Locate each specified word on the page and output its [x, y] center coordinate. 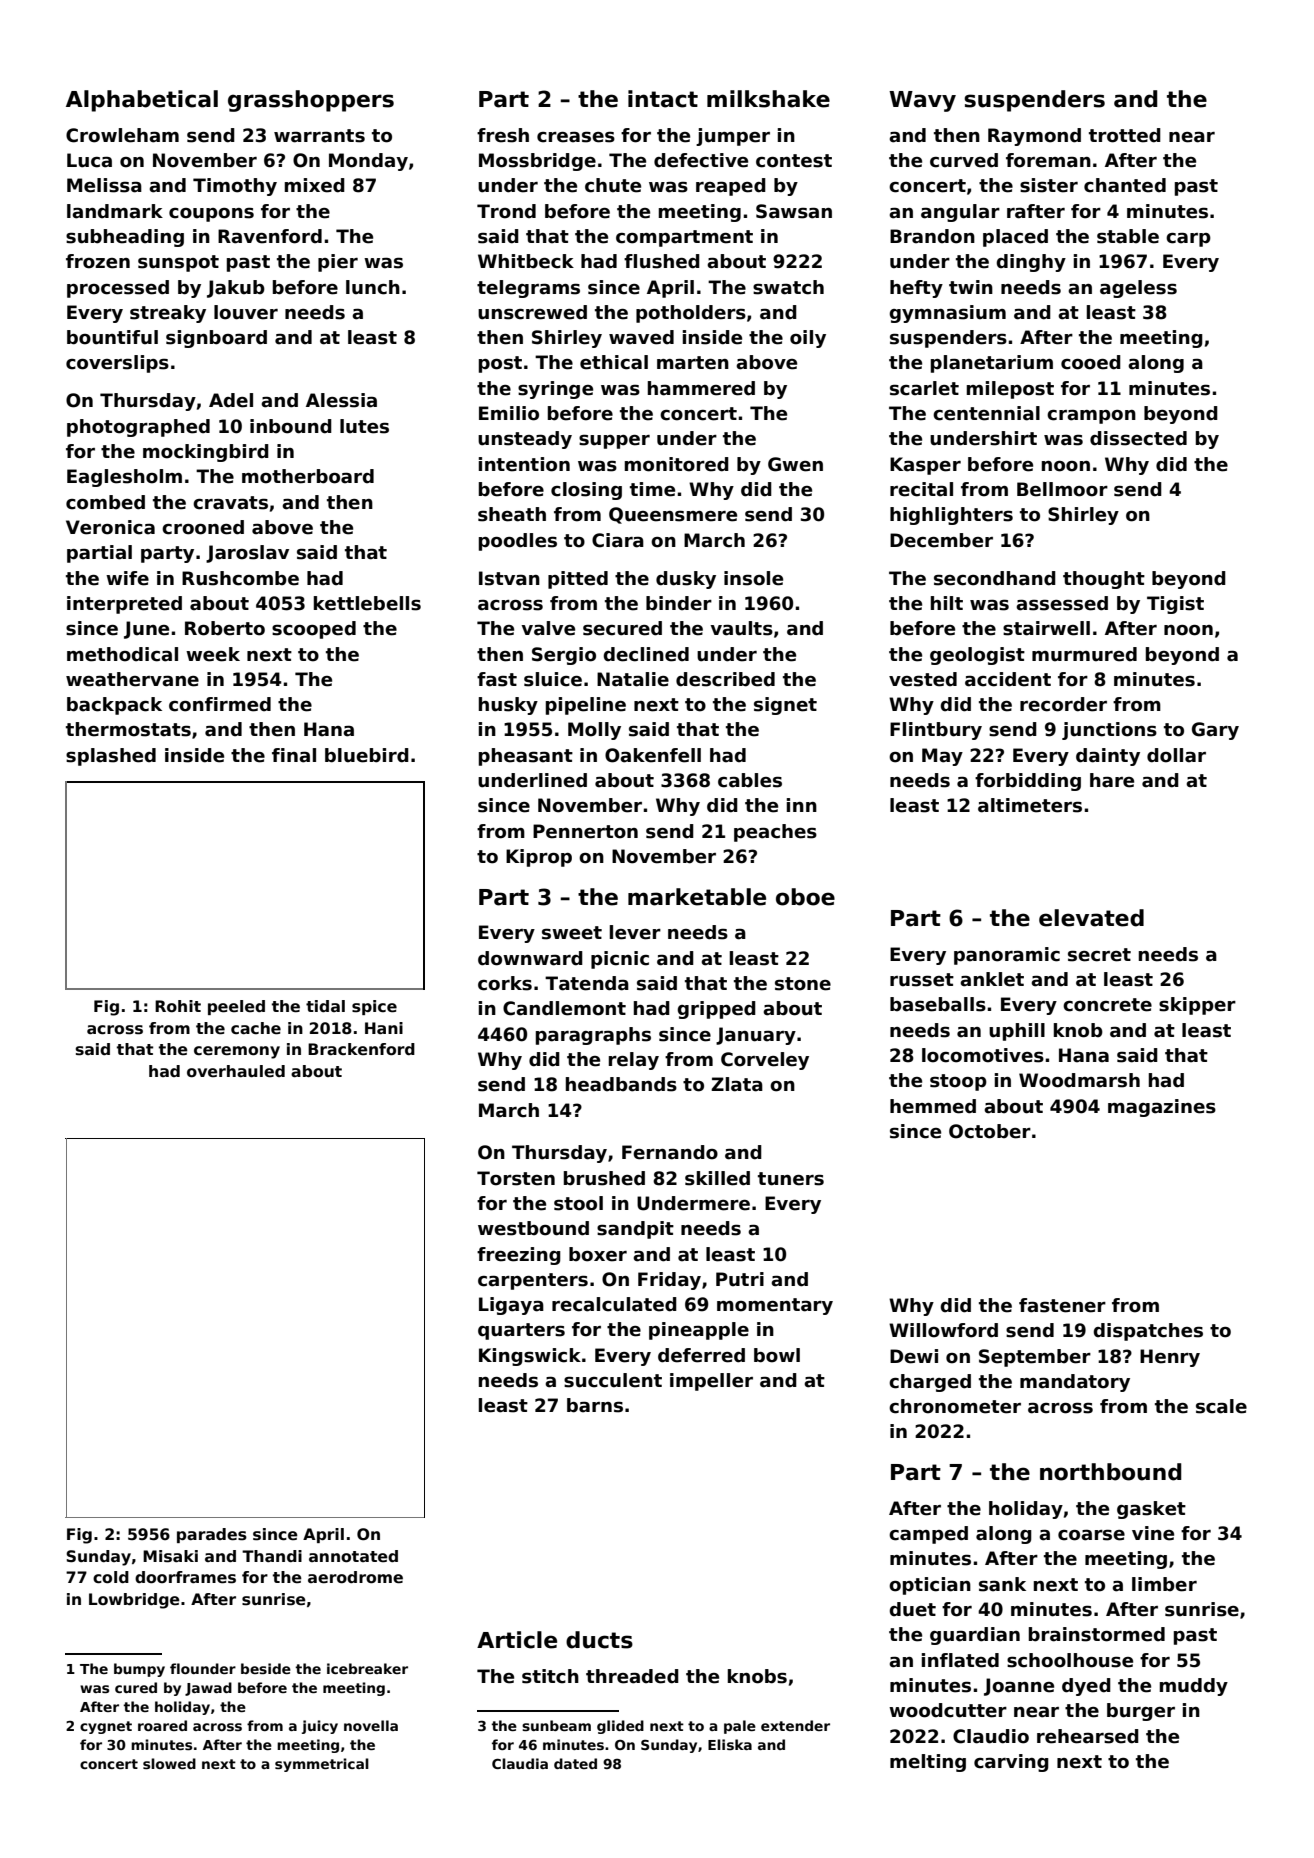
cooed [1091, 362]
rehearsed [1088, 1736]
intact [663, 99]
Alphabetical [142, 101]
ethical [614, 362]
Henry [1170, 1358]
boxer [598, 1254]
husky [508, 706]
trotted [1125, 135]
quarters [521, 1331]
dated [575, 1763]
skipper [1197, 1006]
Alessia [341, 400]
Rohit [178, 1006]
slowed [169, 1763]
